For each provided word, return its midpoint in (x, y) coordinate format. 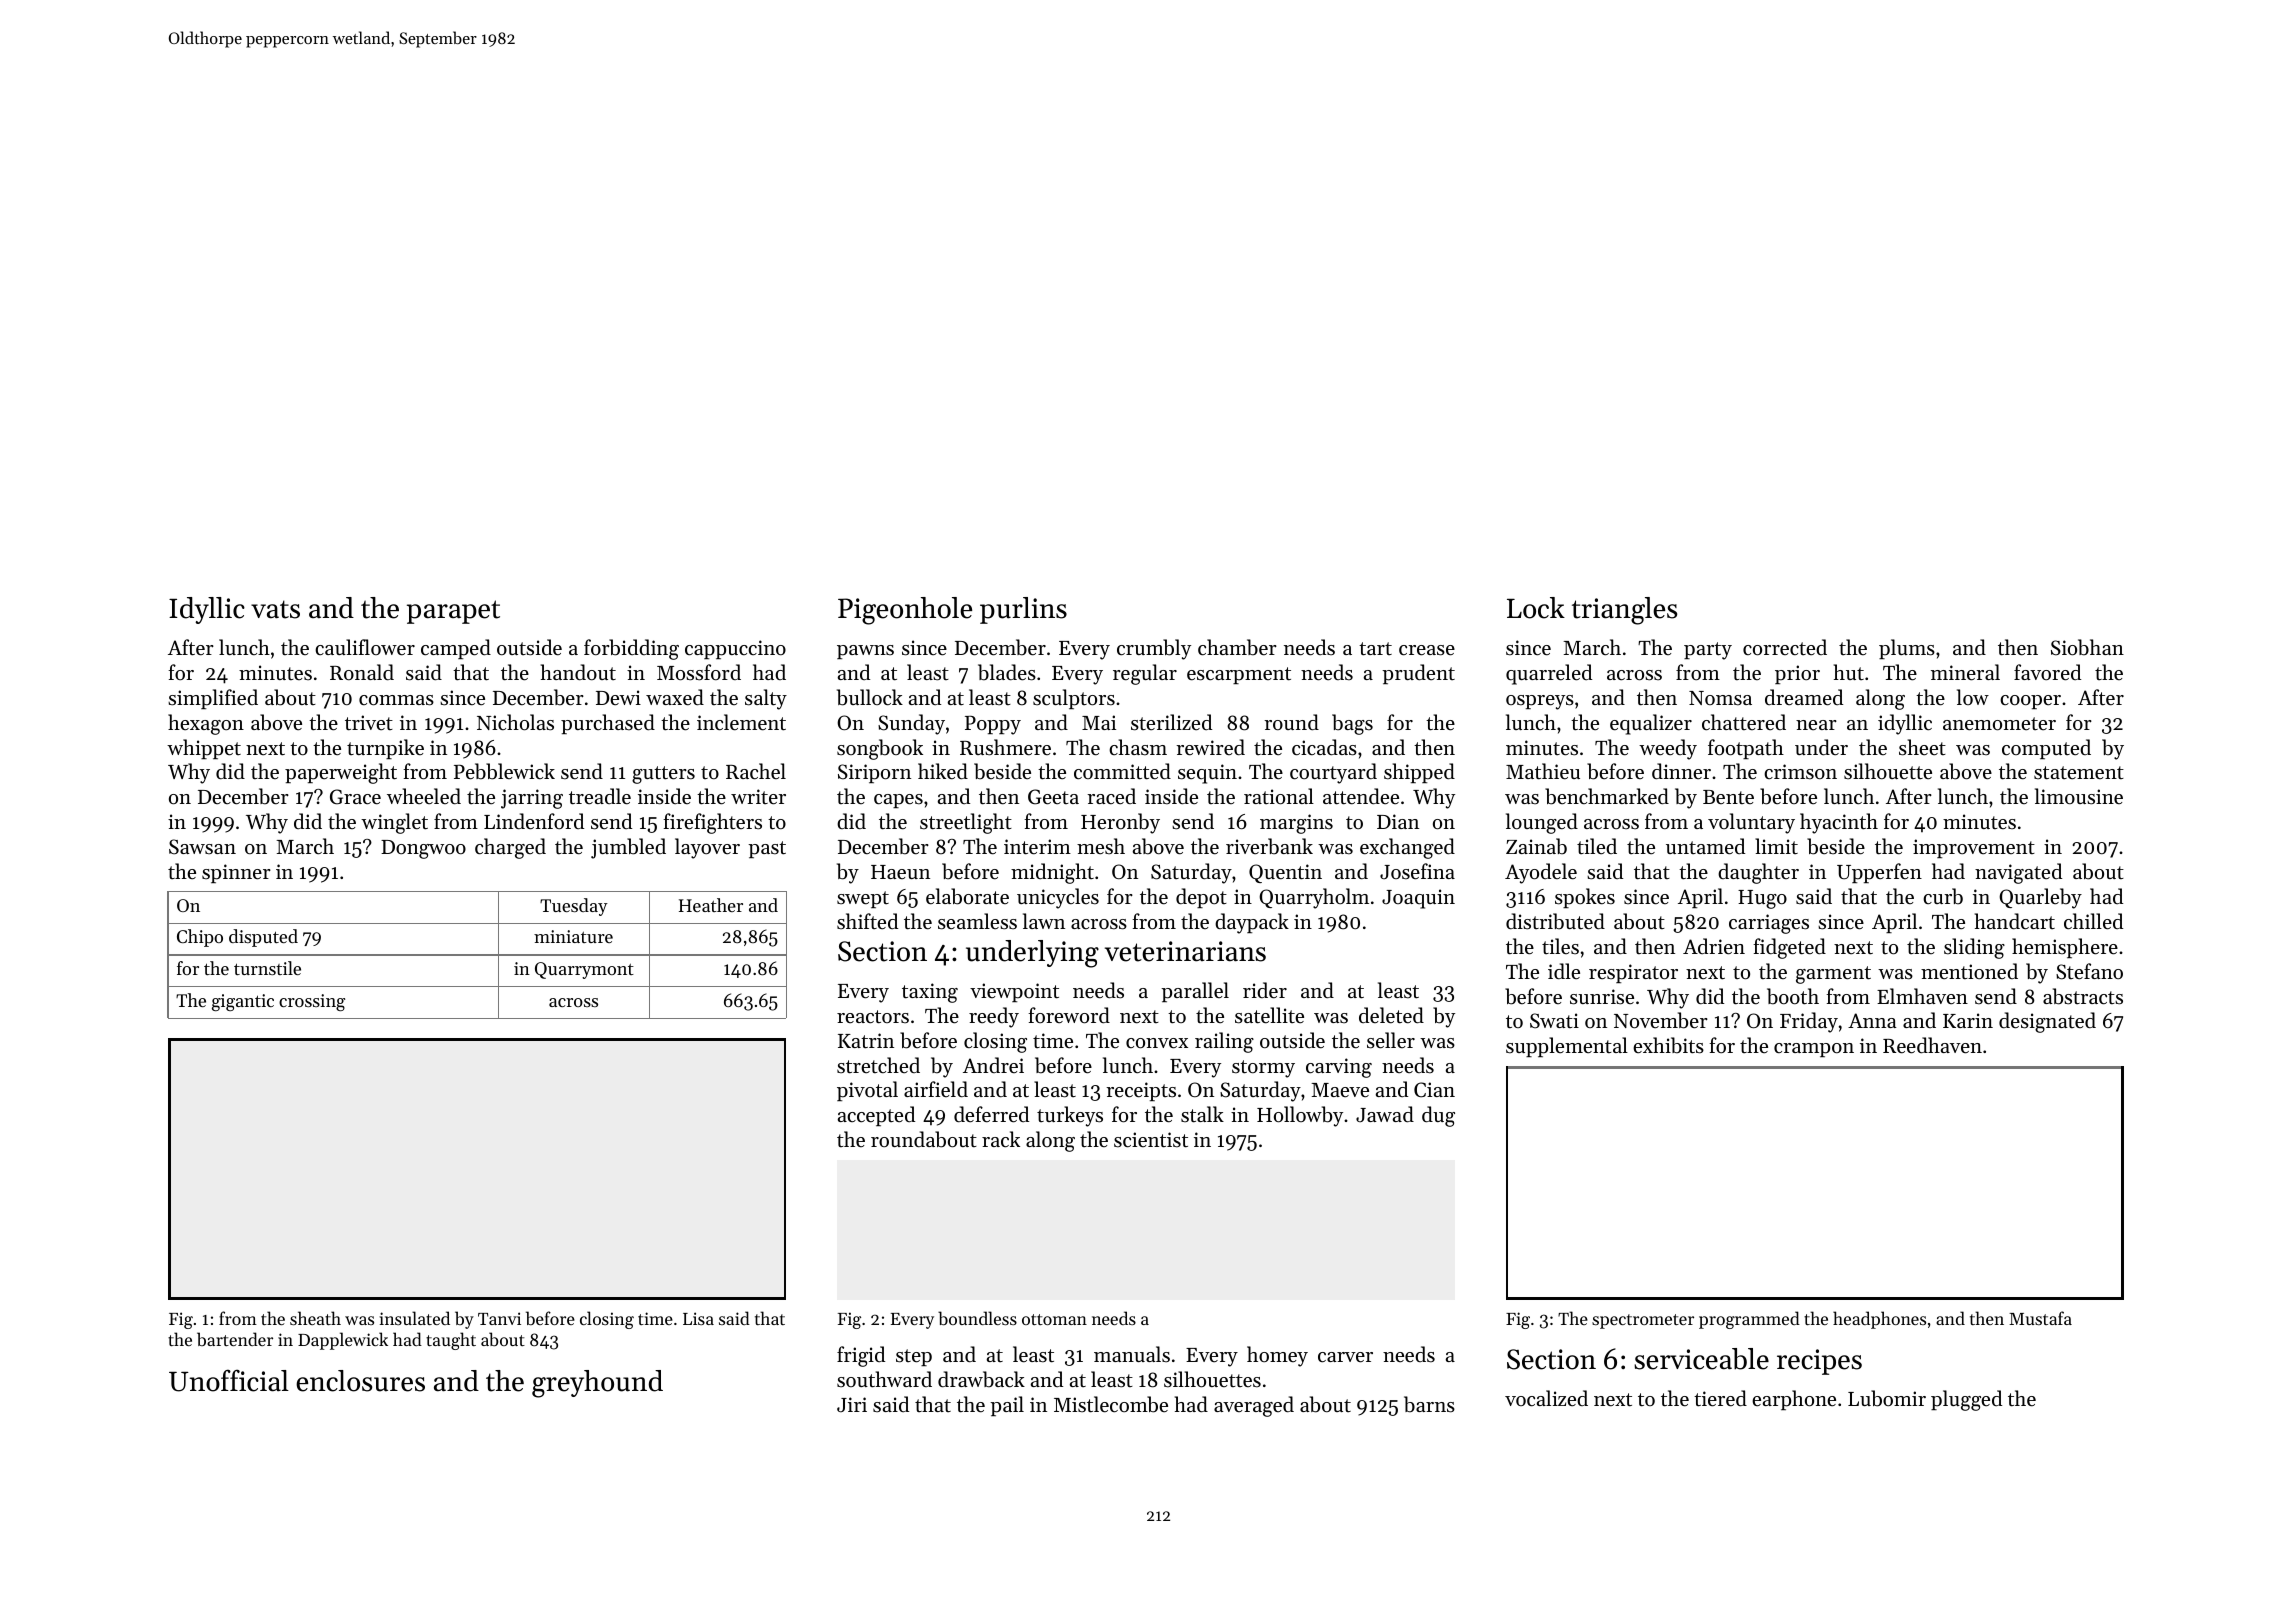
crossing (312, 1002)
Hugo (1762, 899)
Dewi (618, 698)
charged (510, 848)
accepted (876, 1116)
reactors (873, 1017)
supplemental (1567, 1047)
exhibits (1668, 1045)
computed (2046, 749)
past (767, 849)
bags (1352, 724)
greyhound (597, 1384)
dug (1438, 1116)
